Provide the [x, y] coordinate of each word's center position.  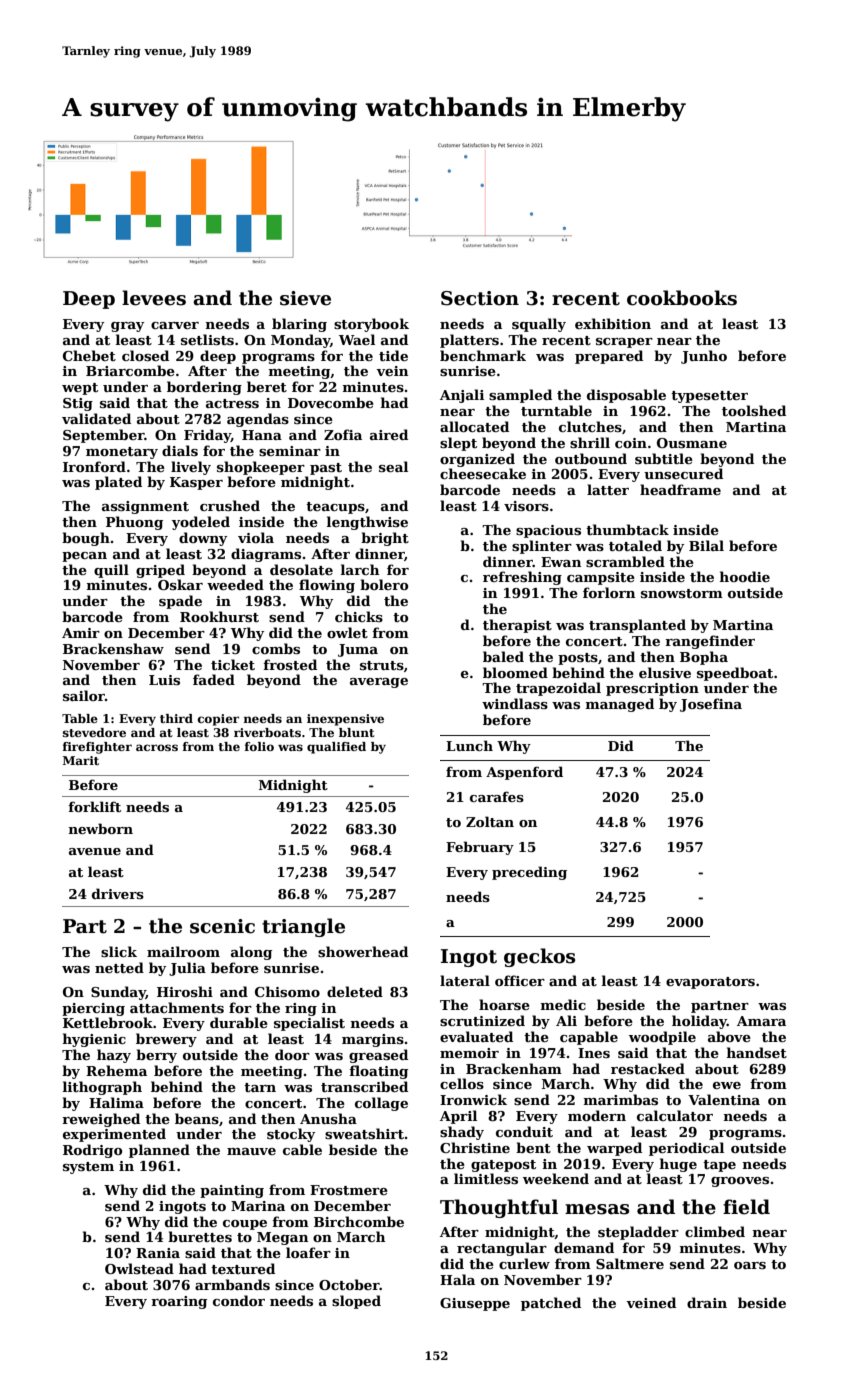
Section [480, 298]
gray [127, 327]
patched [551, 1304]
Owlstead [139, 1268]
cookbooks [682, 298]
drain [707, 1302]
